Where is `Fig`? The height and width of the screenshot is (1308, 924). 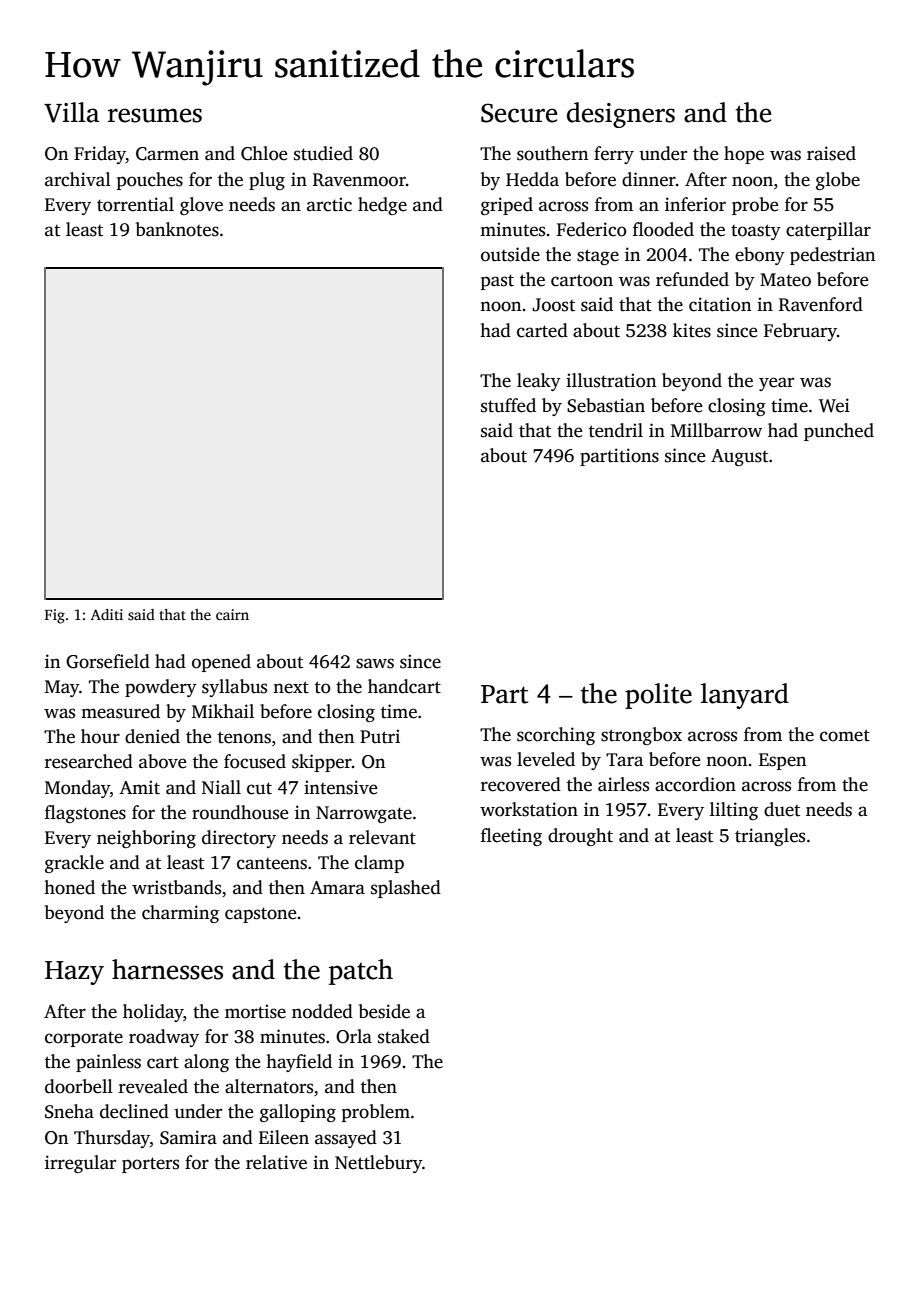
Fig is located at coordinates (55, 616).
